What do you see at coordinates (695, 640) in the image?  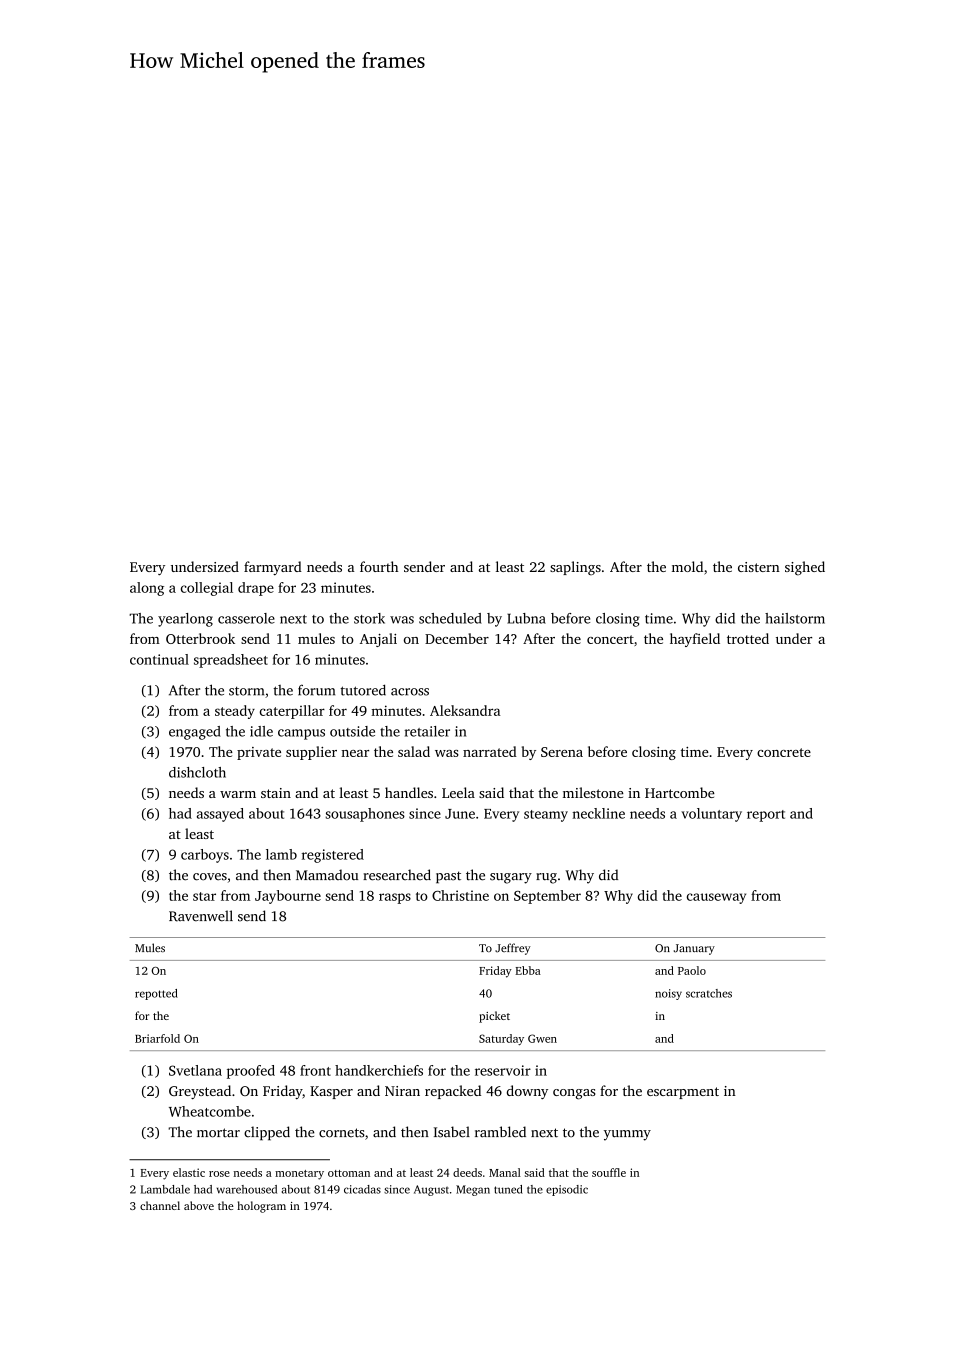 I see `hayfield` at bounding box center [695, 640].
